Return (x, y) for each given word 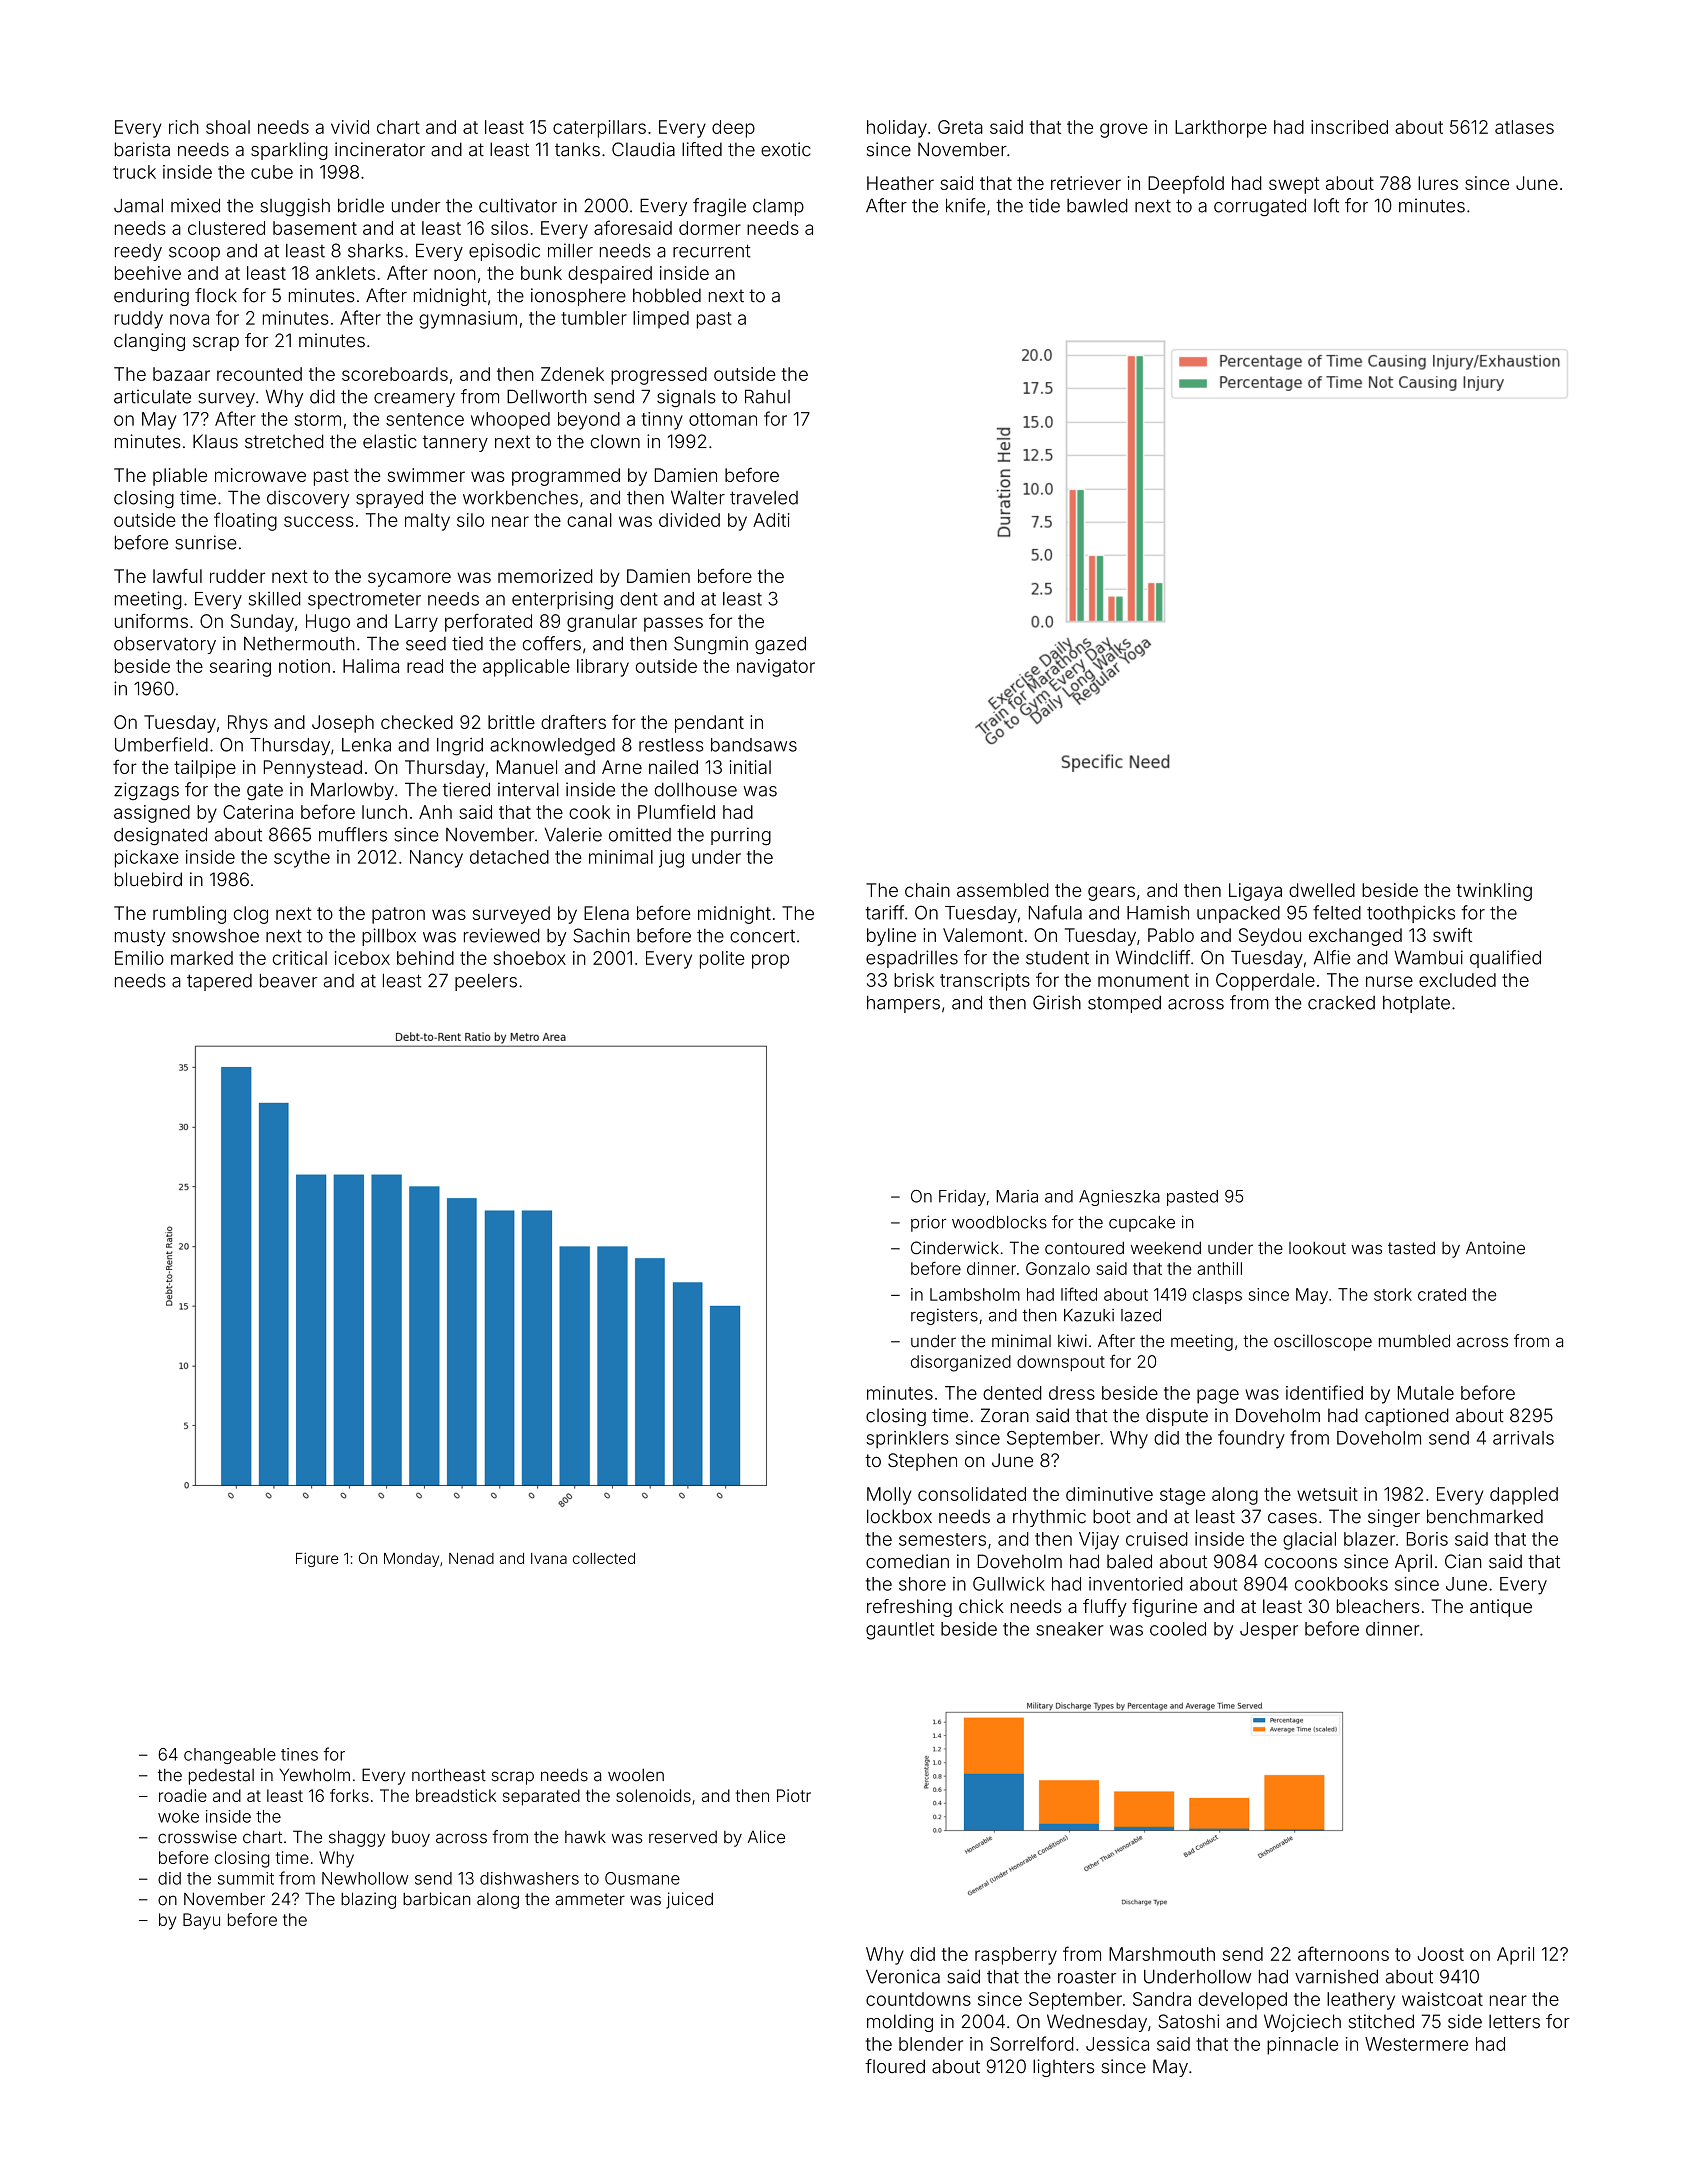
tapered (219, 982)
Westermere (1416, 2044)
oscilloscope (1323, 1342)
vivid (350, 127)
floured (895, 2066)
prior (928, 1223)
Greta (960, 127)
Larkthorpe (1221, 129)
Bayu (201, 1921)
